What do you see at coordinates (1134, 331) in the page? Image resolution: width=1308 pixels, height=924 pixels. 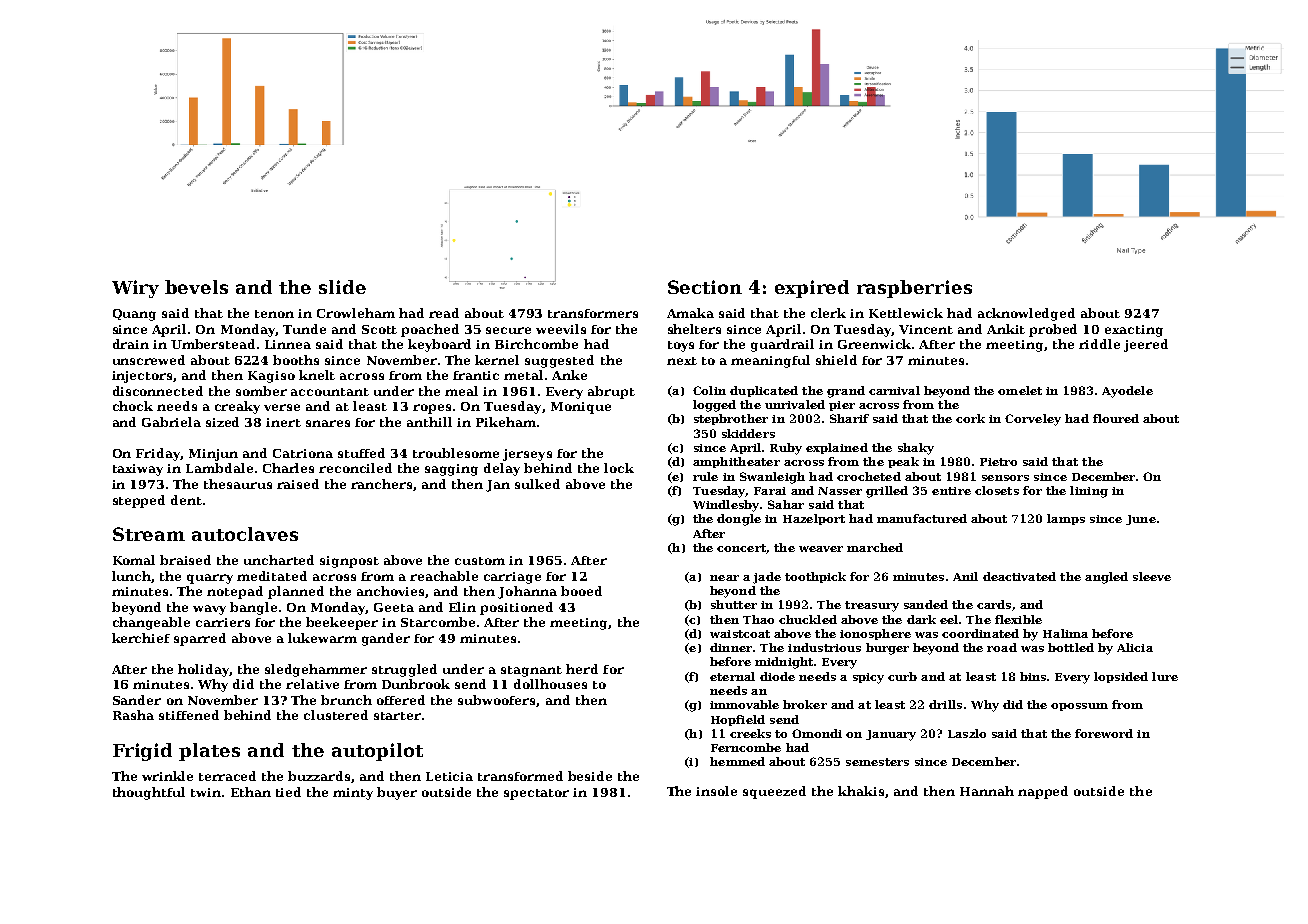 I see `exacting` at bounding box center [1134, 331].
